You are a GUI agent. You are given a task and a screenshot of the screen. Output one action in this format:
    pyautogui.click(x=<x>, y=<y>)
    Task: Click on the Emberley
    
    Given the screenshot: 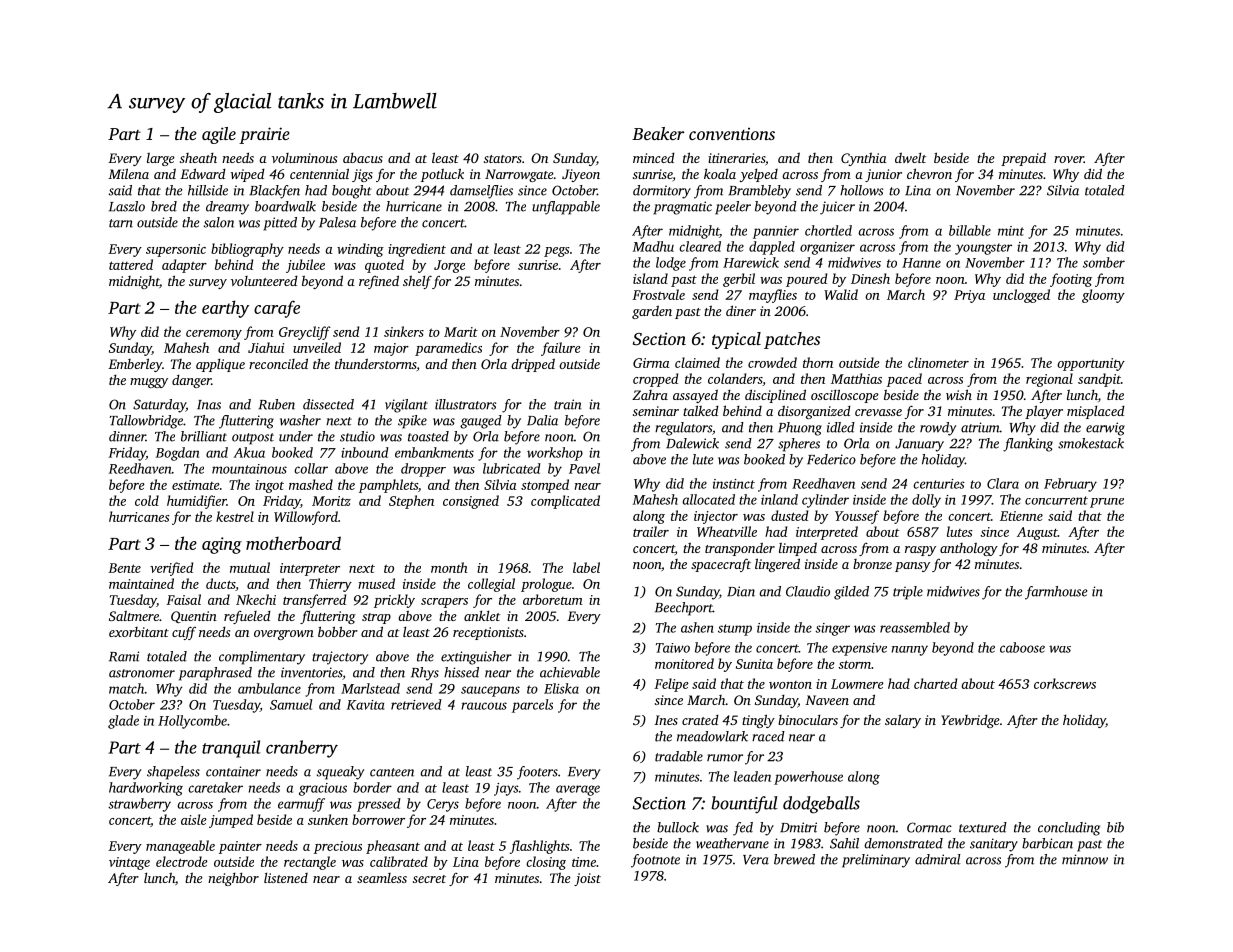 What is the action you would take?
    pyautogui.click(x=135, y=365)
